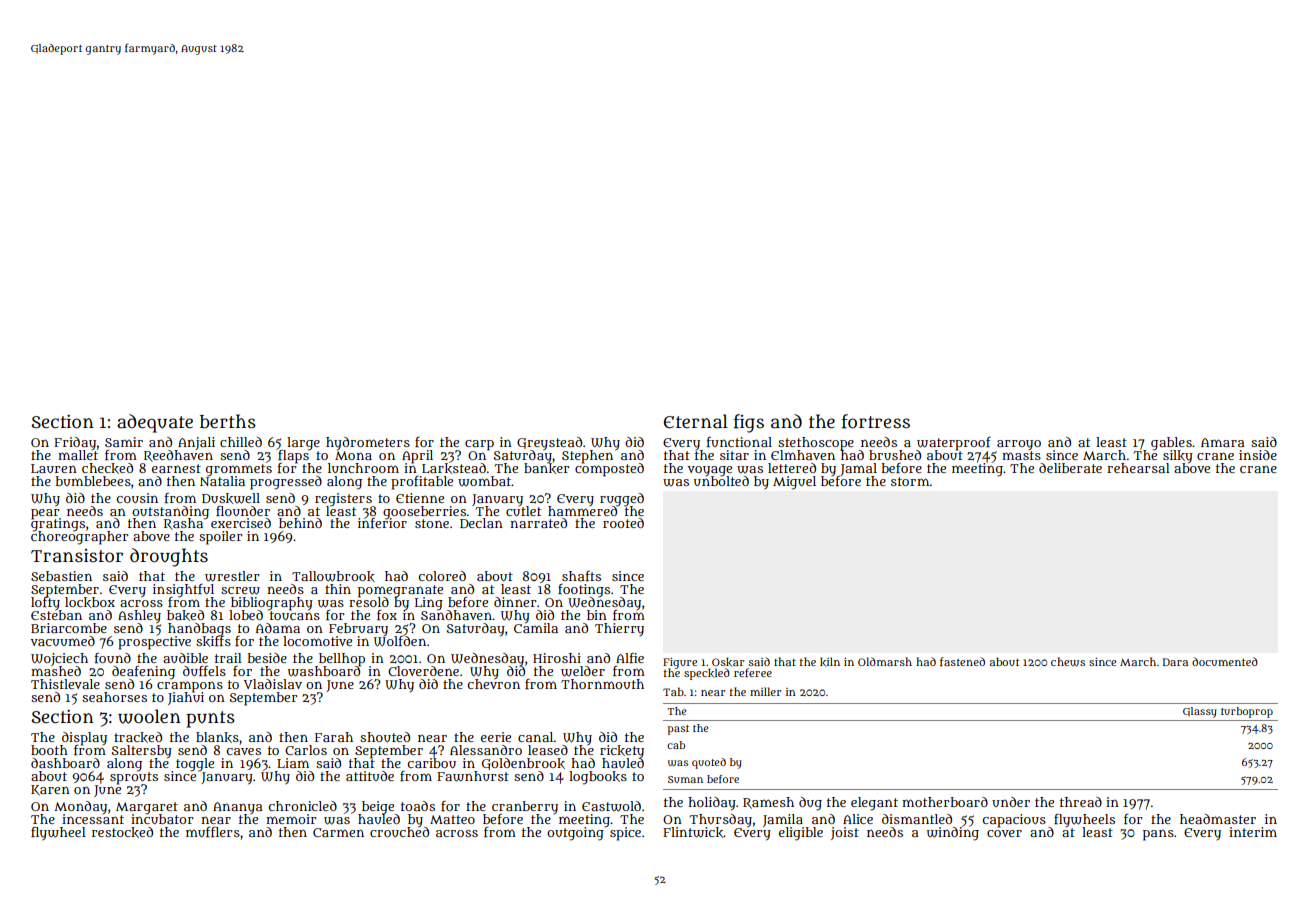 This screenshot has width=1308, height=924. I want to click on thread, so click(1081, 802).
